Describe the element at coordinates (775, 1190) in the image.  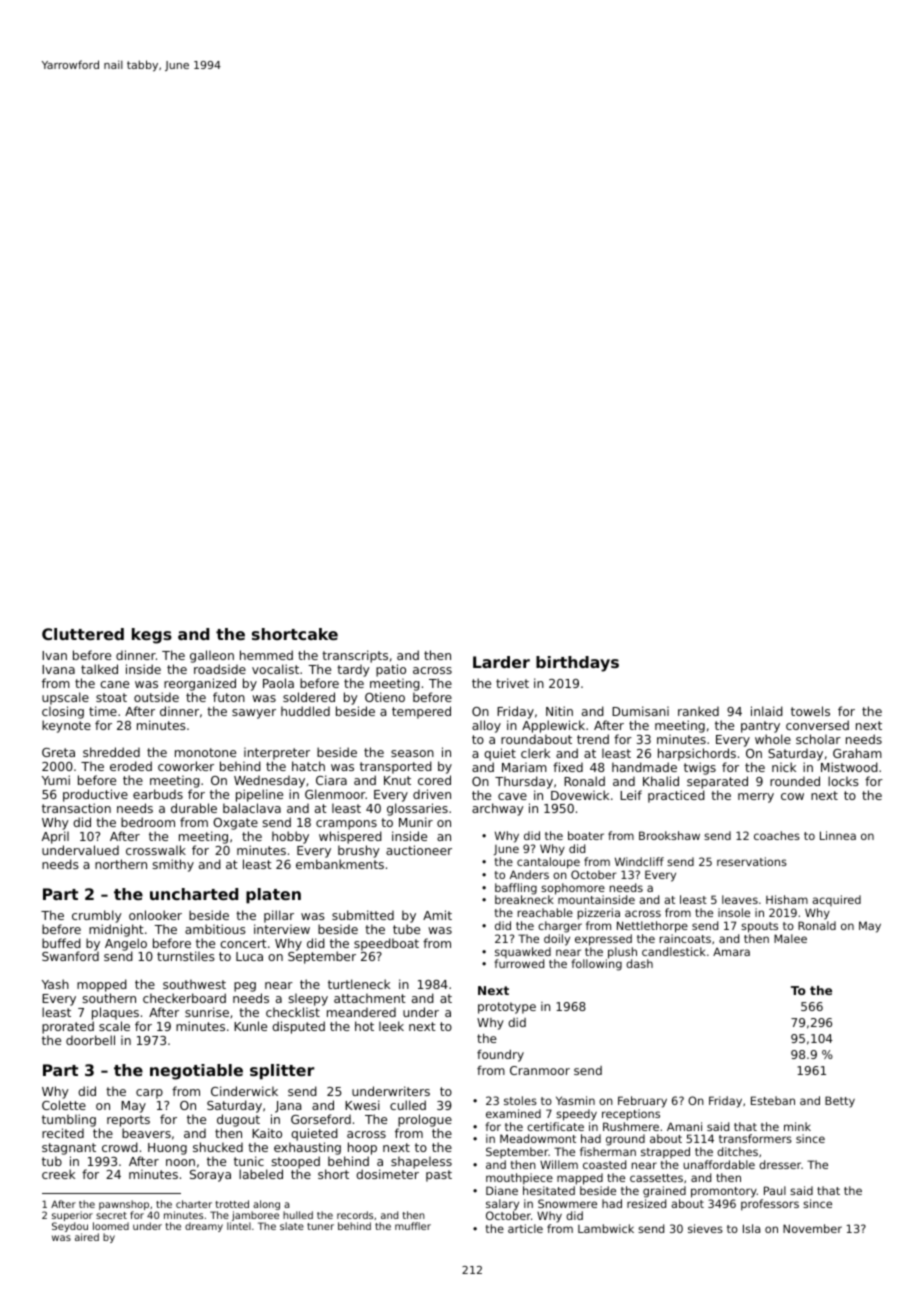
I see `Paul` at that location.
